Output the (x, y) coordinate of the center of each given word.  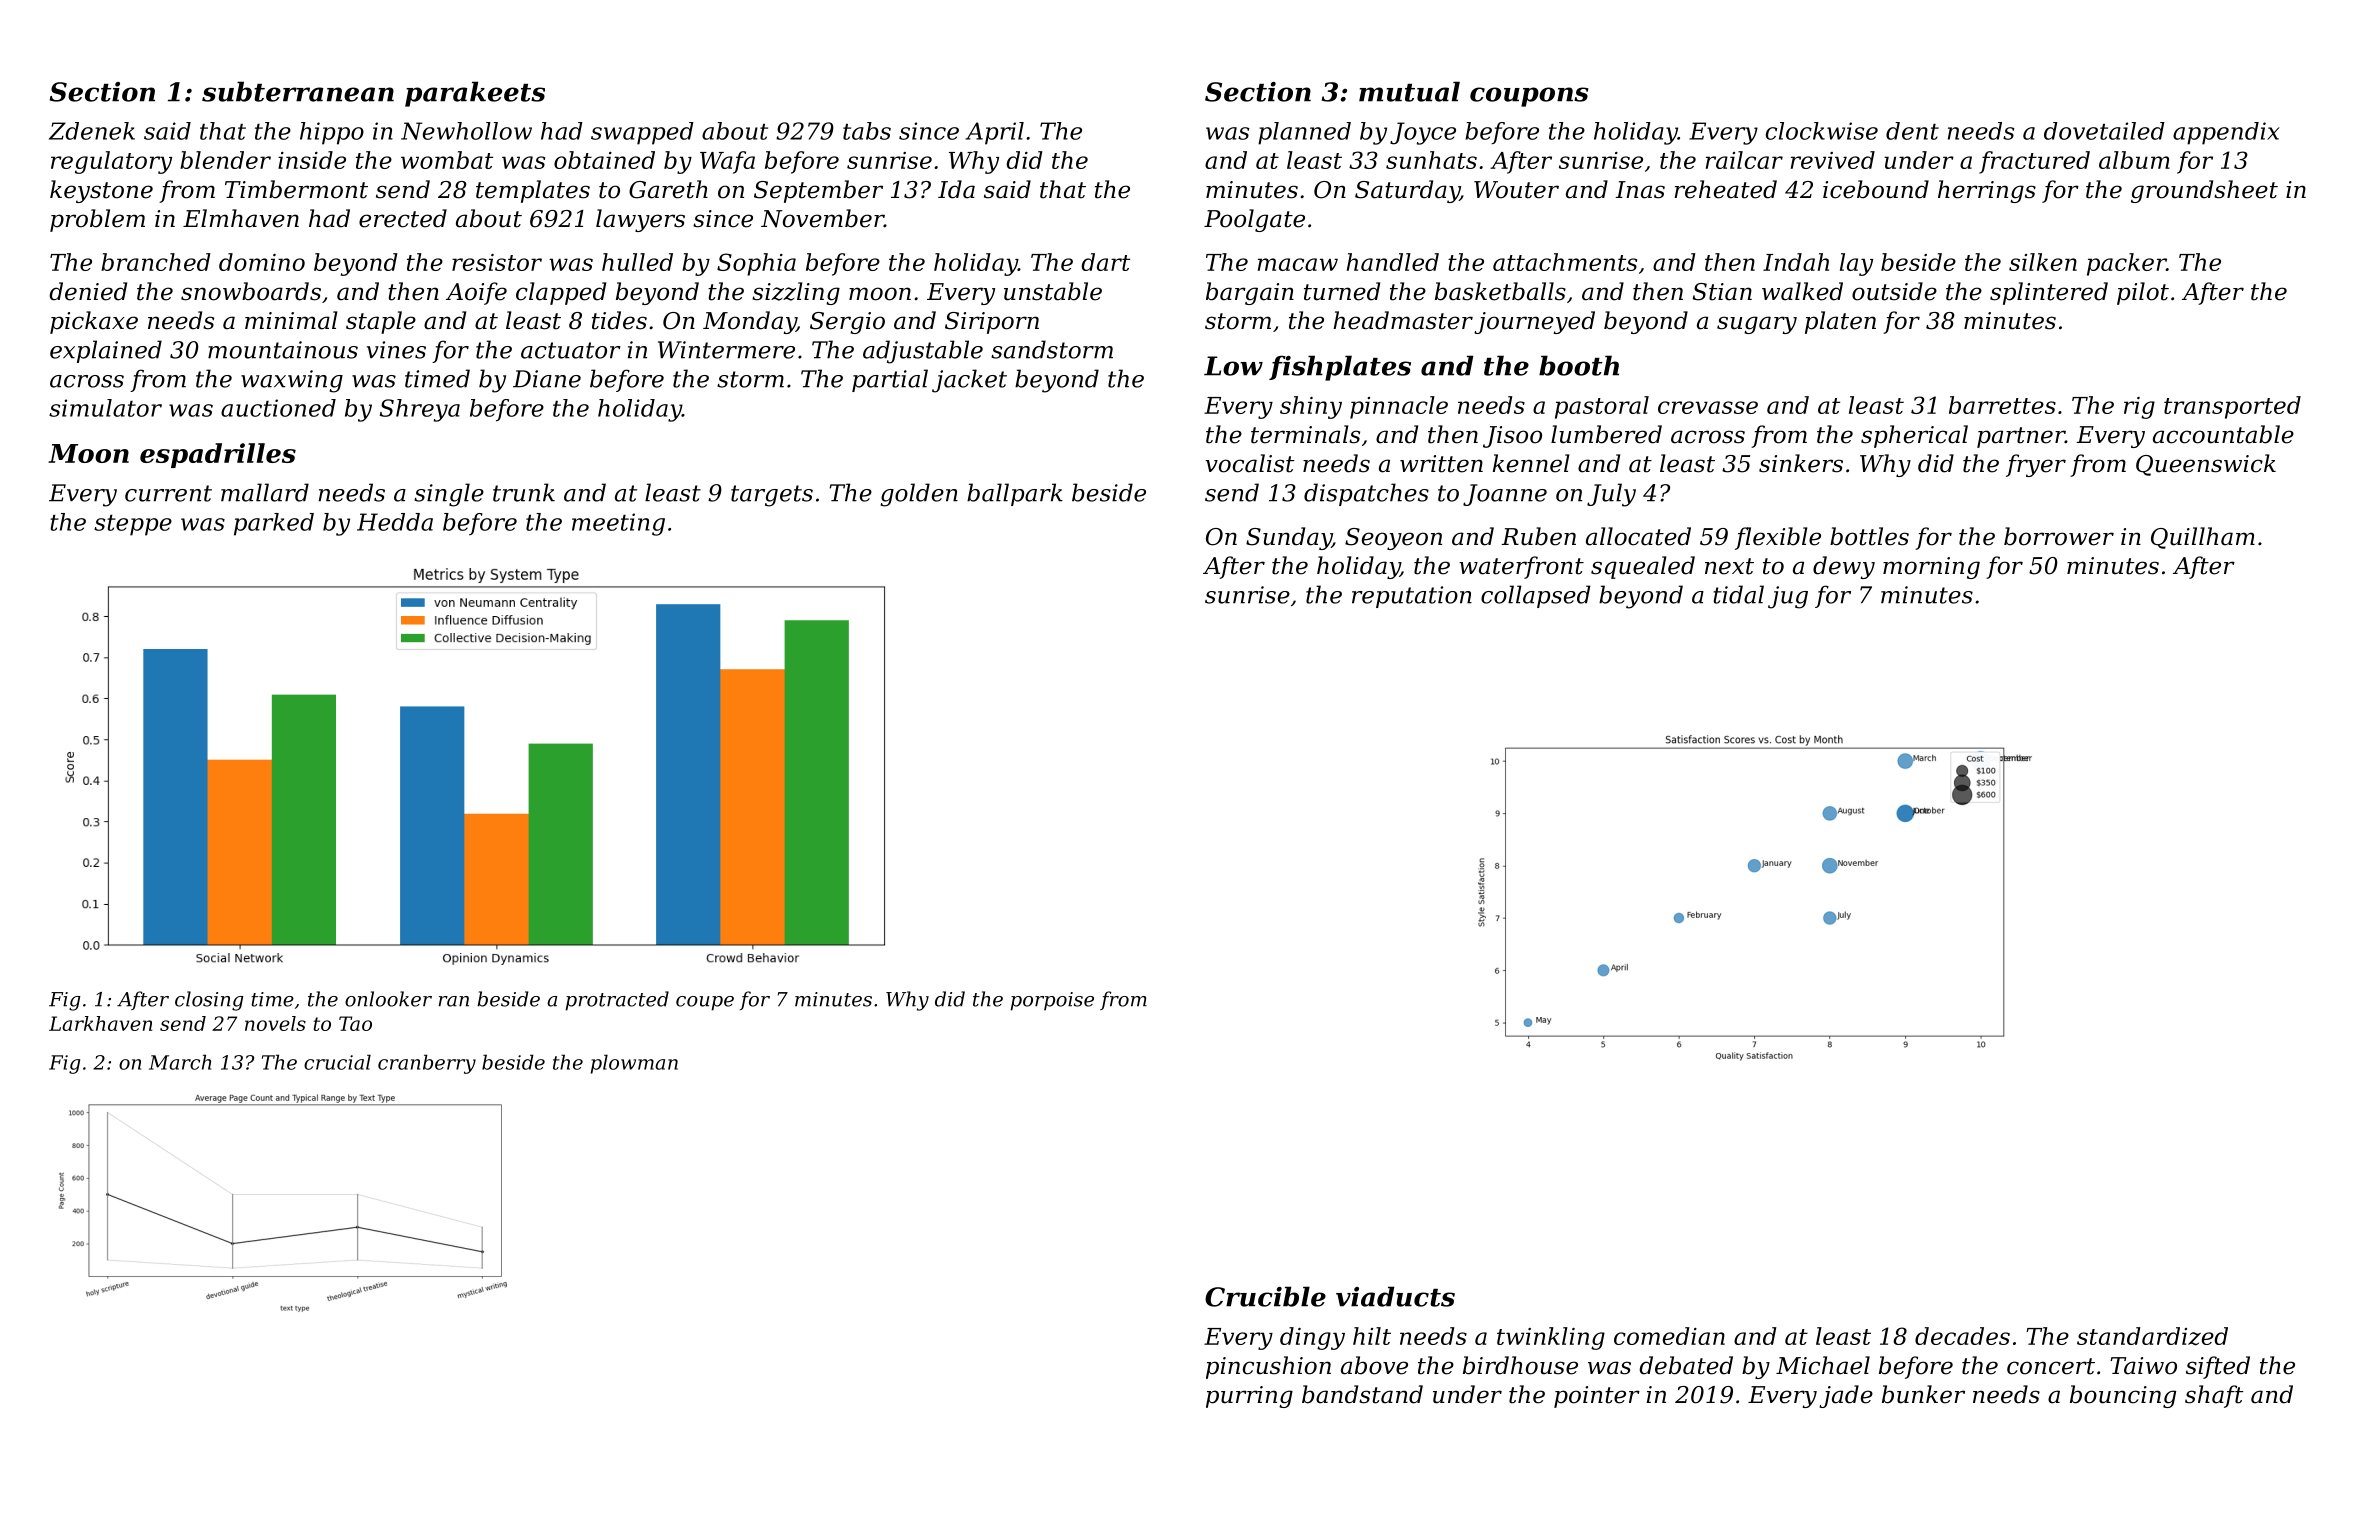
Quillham (2203, 538)
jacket (969, 381)
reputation (1412, 597)
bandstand (1362, 1394)
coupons (1529, 97)
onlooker (388, 999)
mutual (1409, 91)
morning (1931, 568)
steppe (133, 525)
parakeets (475, 94)
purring (1249, 1397)
